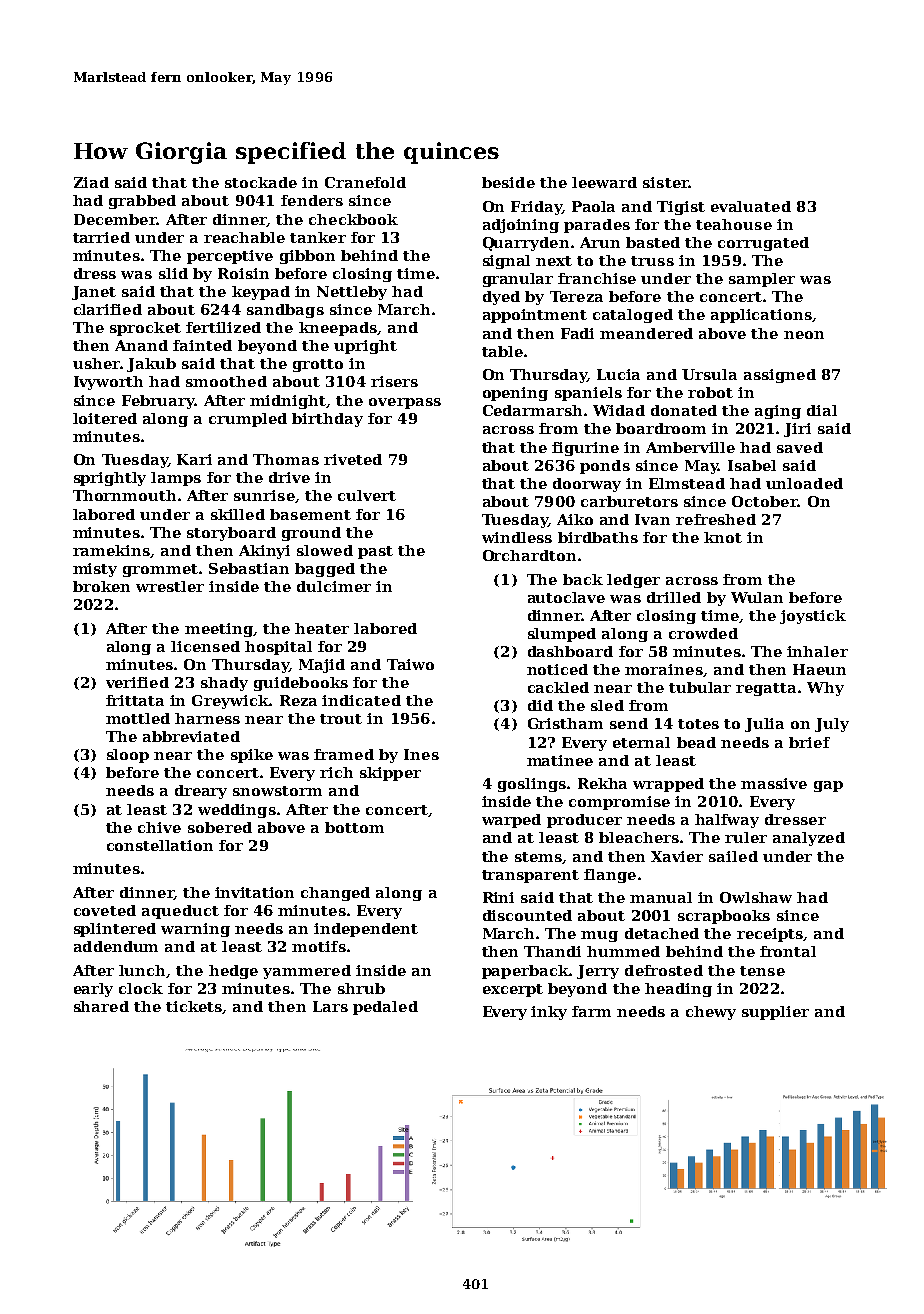 The width and height of the document is (924, 1314). What do you see at coordinates (108, 309) in the document?
I see `clarified` at bounding box center [108, 309].
